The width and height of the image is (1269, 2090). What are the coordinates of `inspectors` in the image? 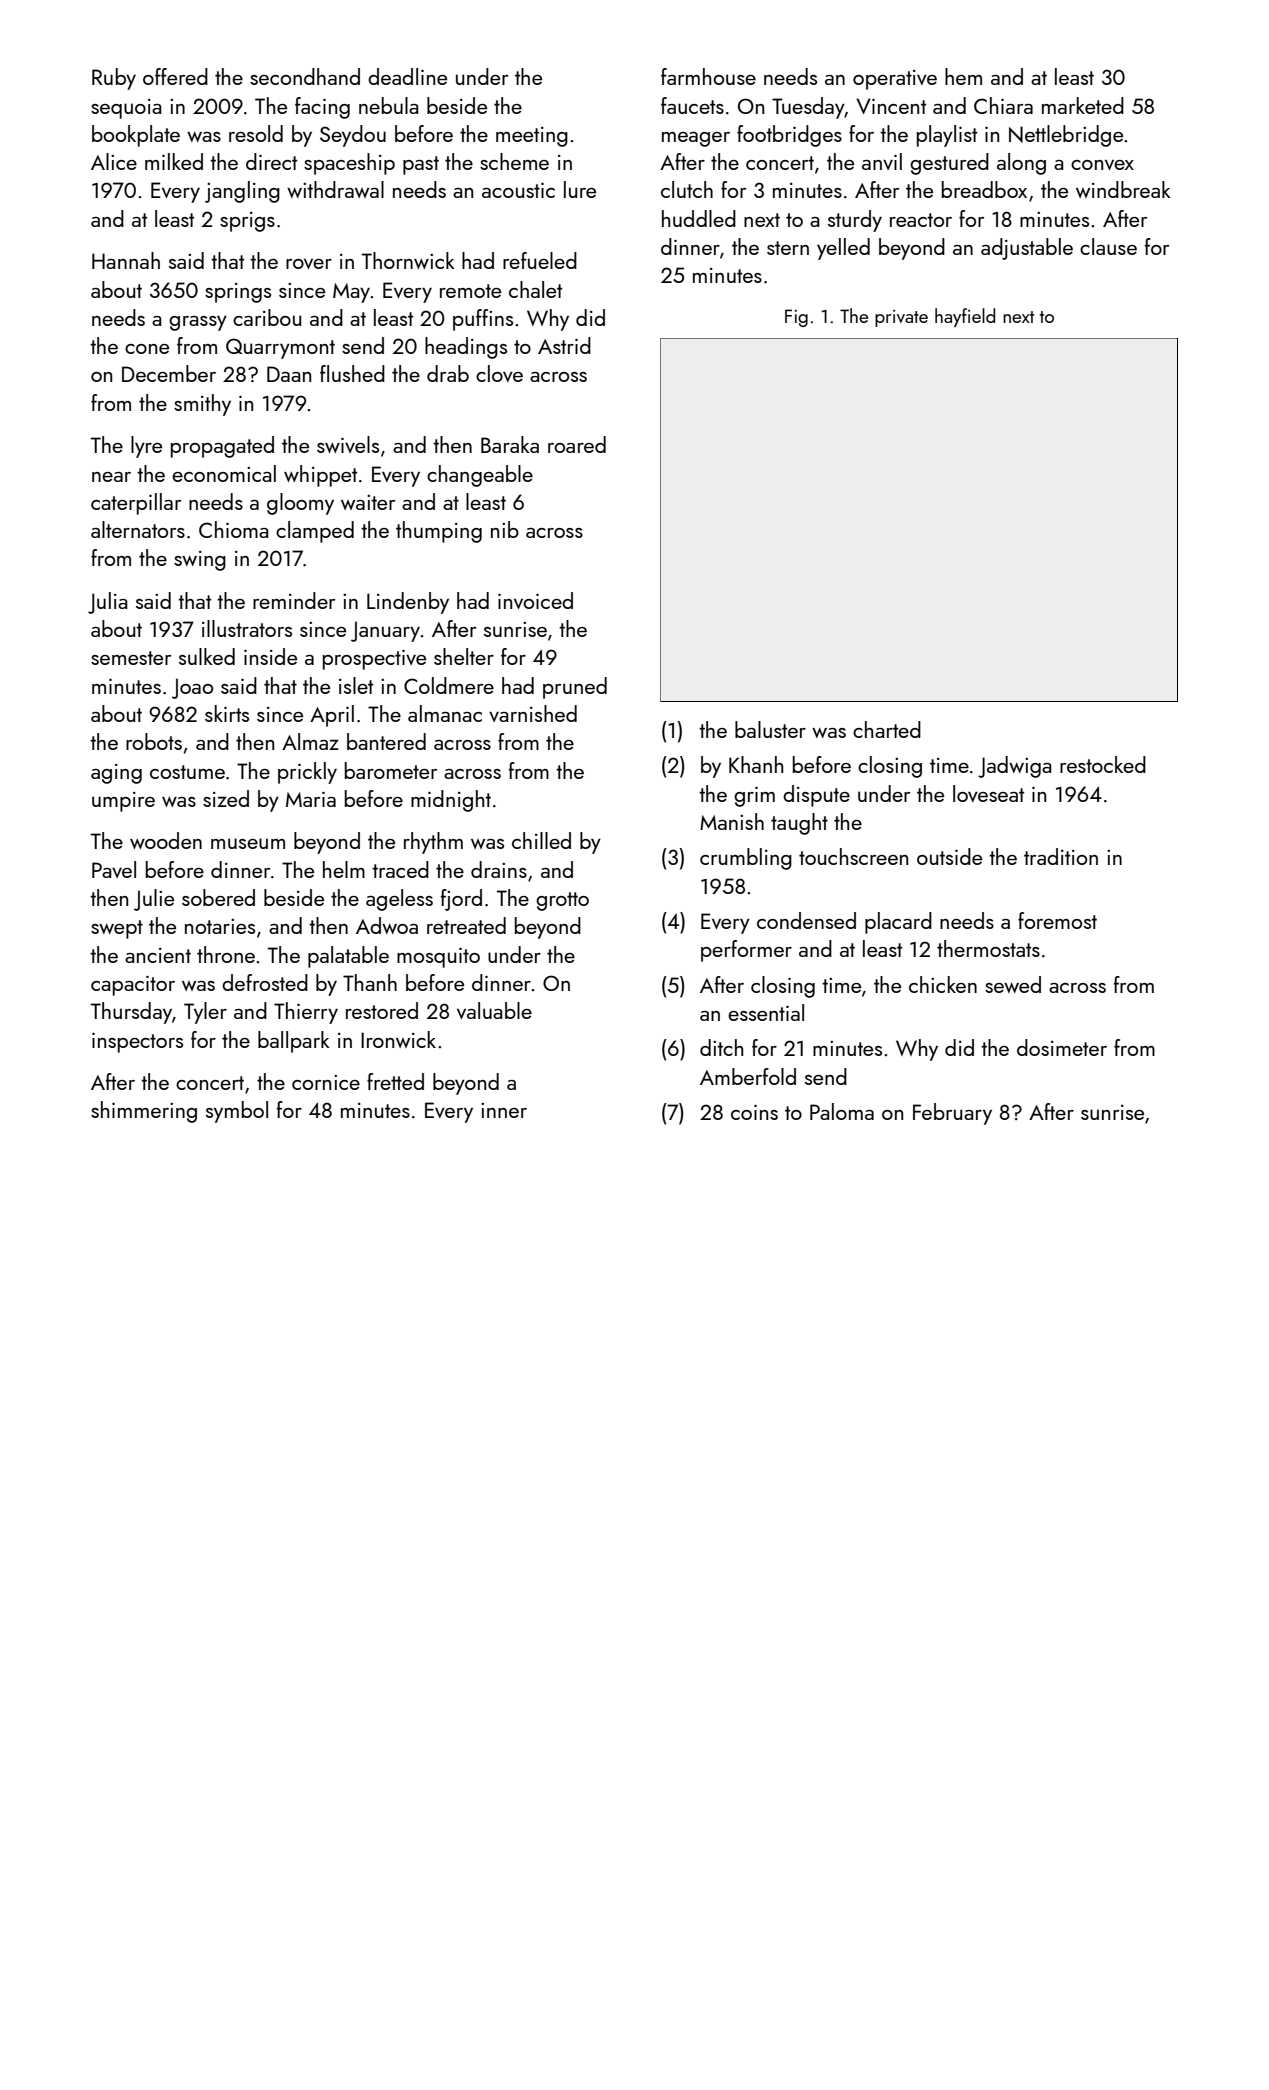 It's located at (137, 1043).
